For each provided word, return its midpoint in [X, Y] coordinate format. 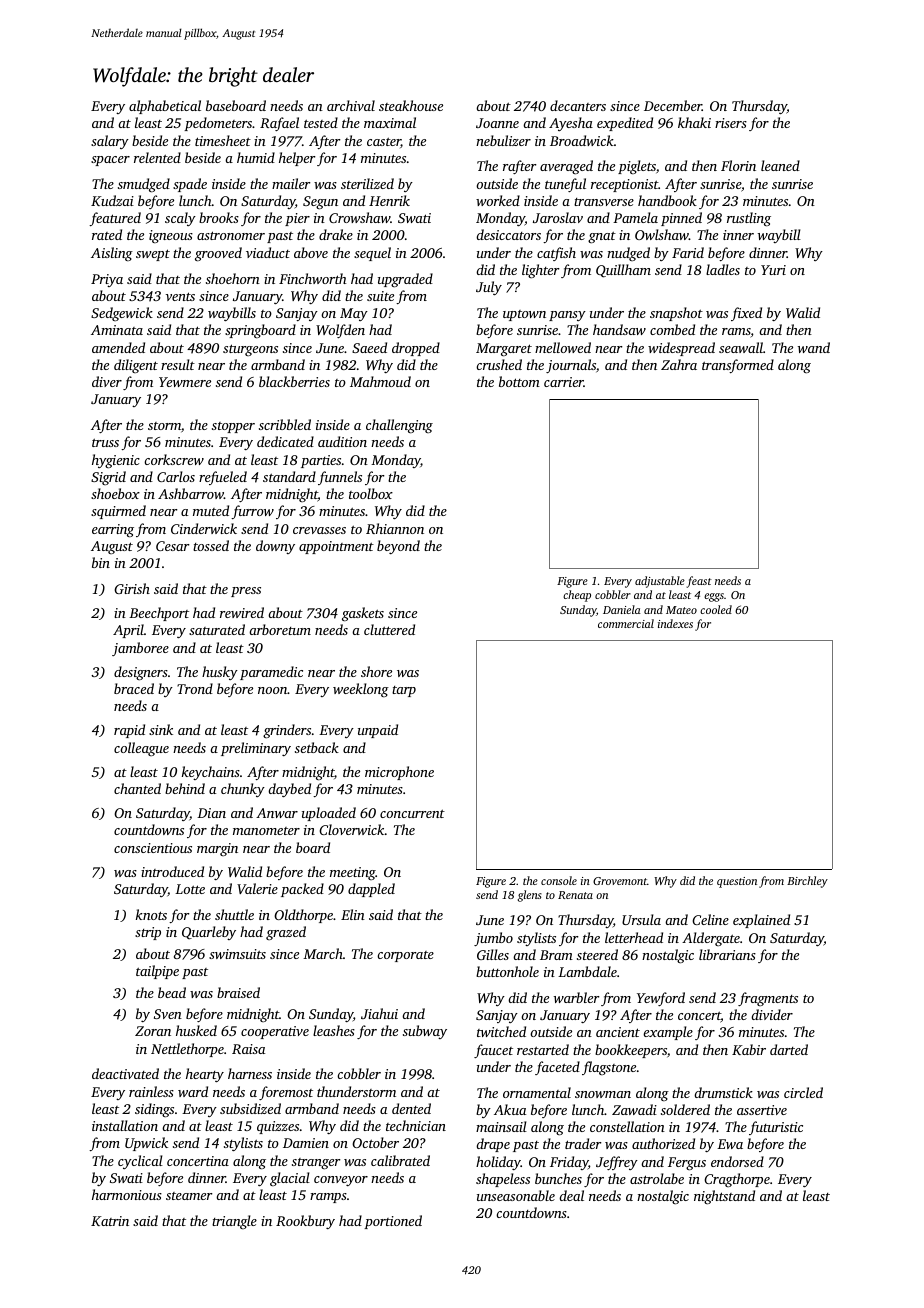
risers [731, 123]
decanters [578, 105]
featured [115, 219]
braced [134, 688]
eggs [714, 597]
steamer [189, 1196]
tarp [404, 691]
